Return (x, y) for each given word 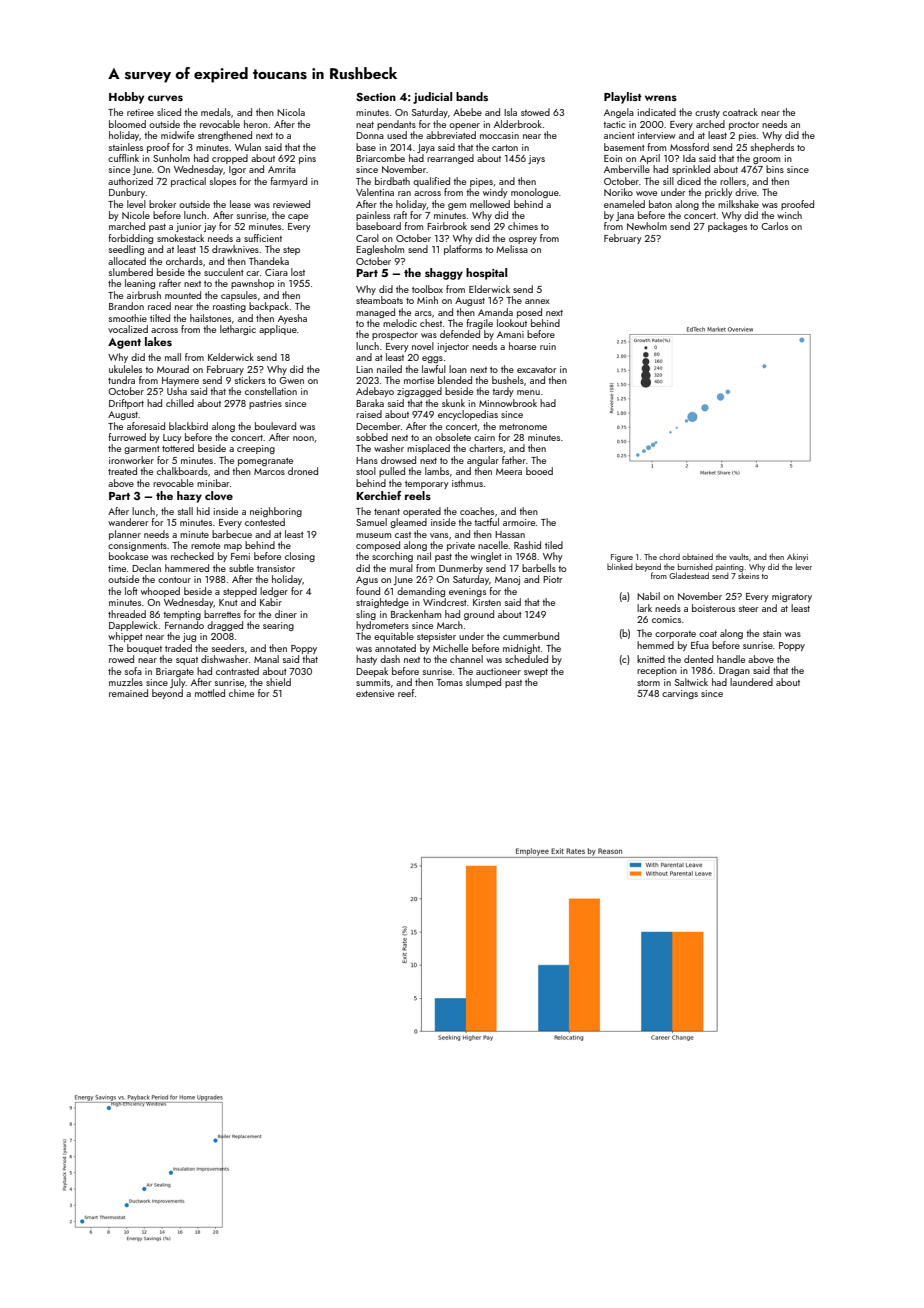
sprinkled (691, 170)
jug (189, 637)
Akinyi (797, 557)
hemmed (655, 645)
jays (536, 159)
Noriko (618, 192)
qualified (431, 182)
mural (401, 568)
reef (406, 693)
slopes (223, 182)
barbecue (232, 534)
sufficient (263, 238)
